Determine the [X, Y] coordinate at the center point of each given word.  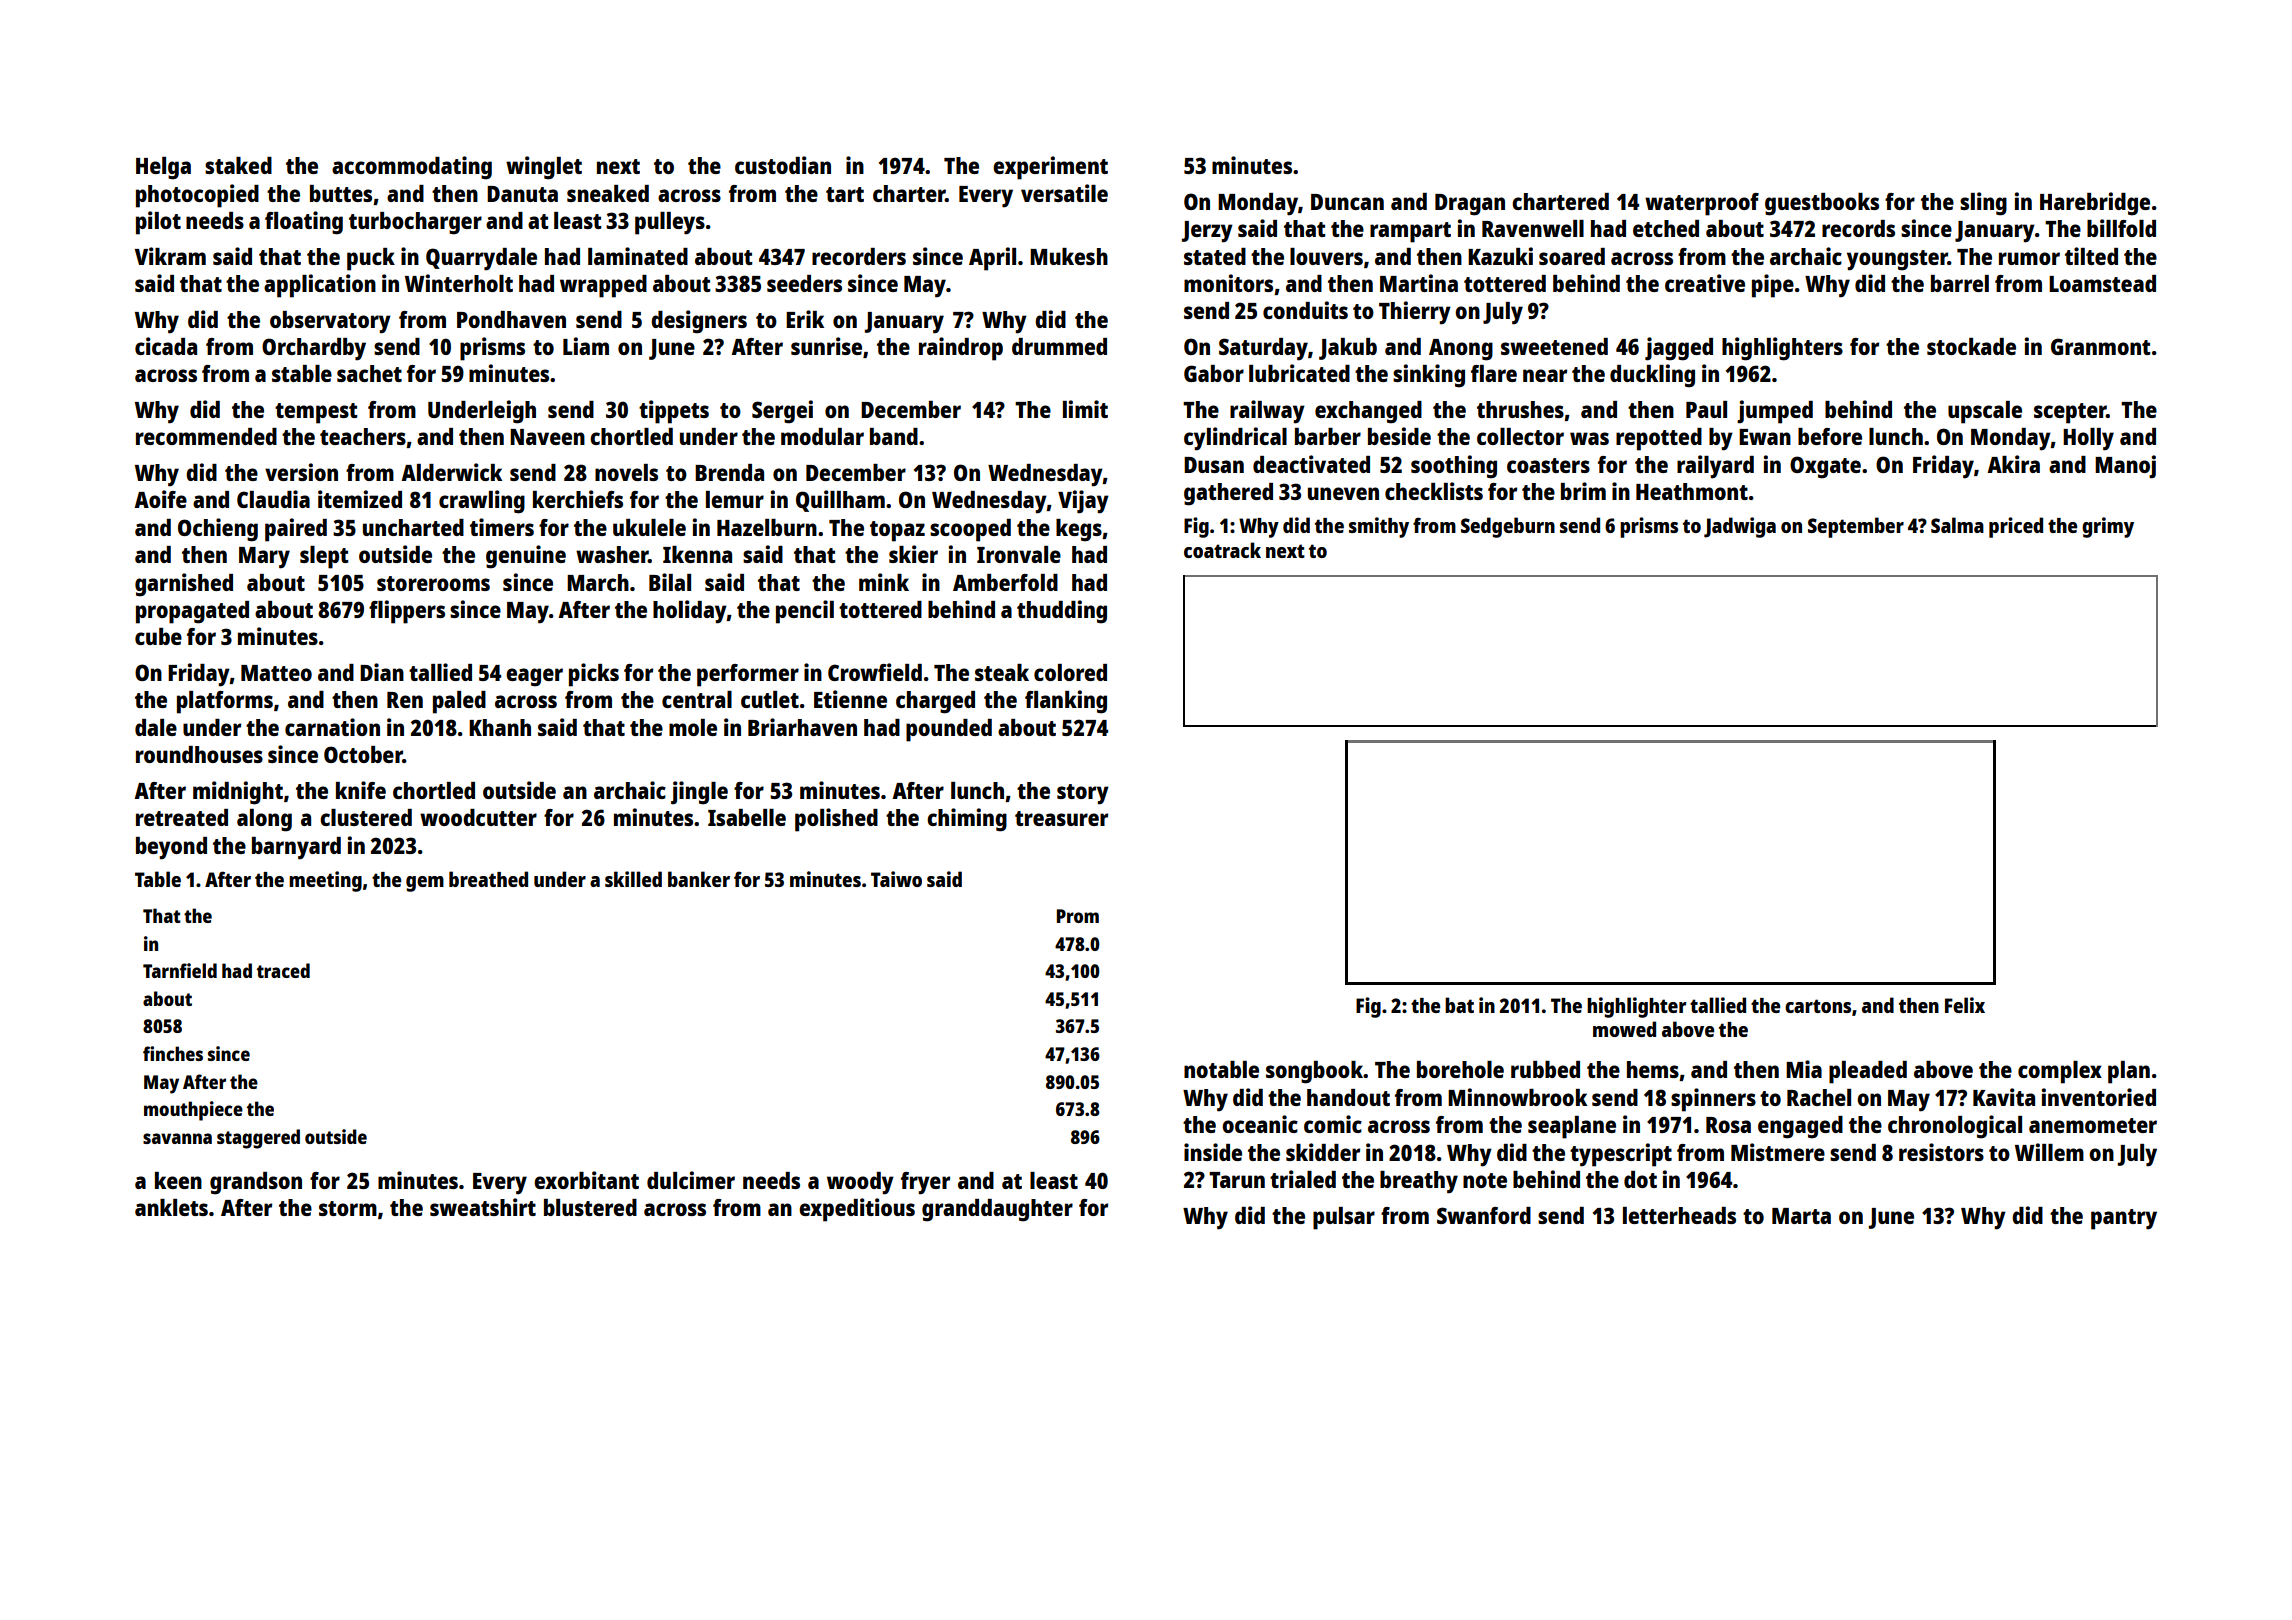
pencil [805, 612]
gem [425, 884]
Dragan [1470, 205]
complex [2060, 1072]
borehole [1460, 1069]
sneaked [608, 193]
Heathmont [1692, 491]
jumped [1775, 412]
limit [1085, 409]
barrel [1960, 283]
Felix [1965, 1005]
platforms [225, 702]
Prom [1078, 916]
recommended [206, 436]
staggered [258, 1139]
